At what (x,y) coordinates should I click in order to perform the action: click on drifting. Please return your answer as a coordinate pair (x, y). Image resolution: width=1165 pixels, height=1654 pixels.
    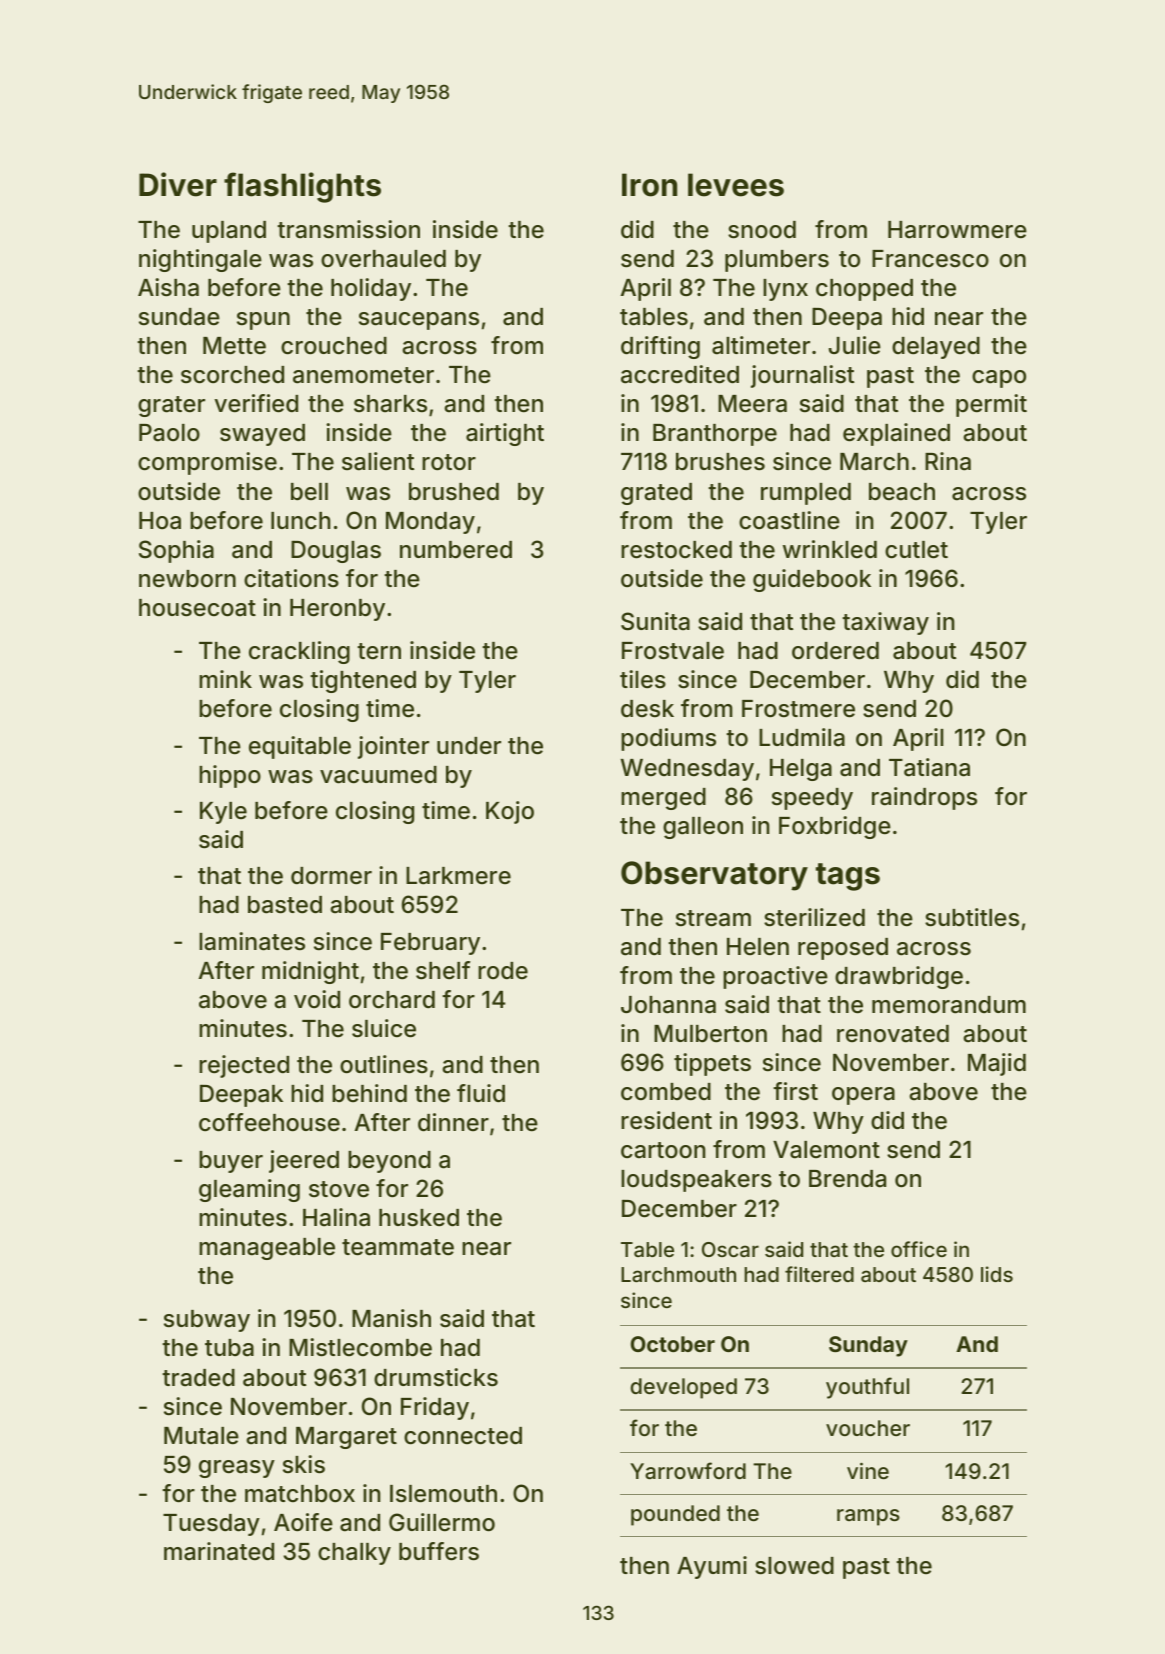
    Looking at the image, I should click on (660, 347).
